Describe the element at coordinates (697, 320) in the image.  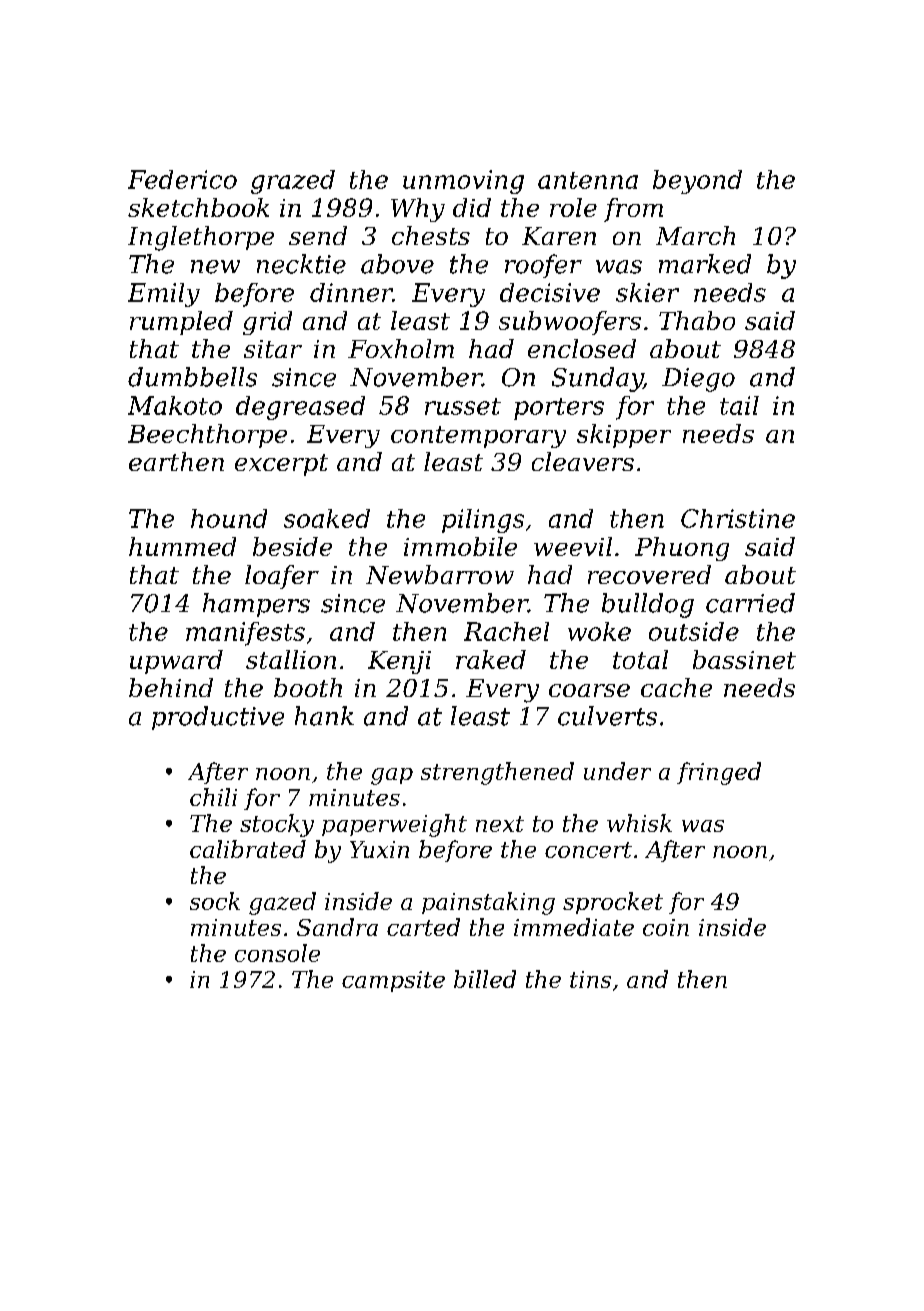
I see `Thabo` at that location.
